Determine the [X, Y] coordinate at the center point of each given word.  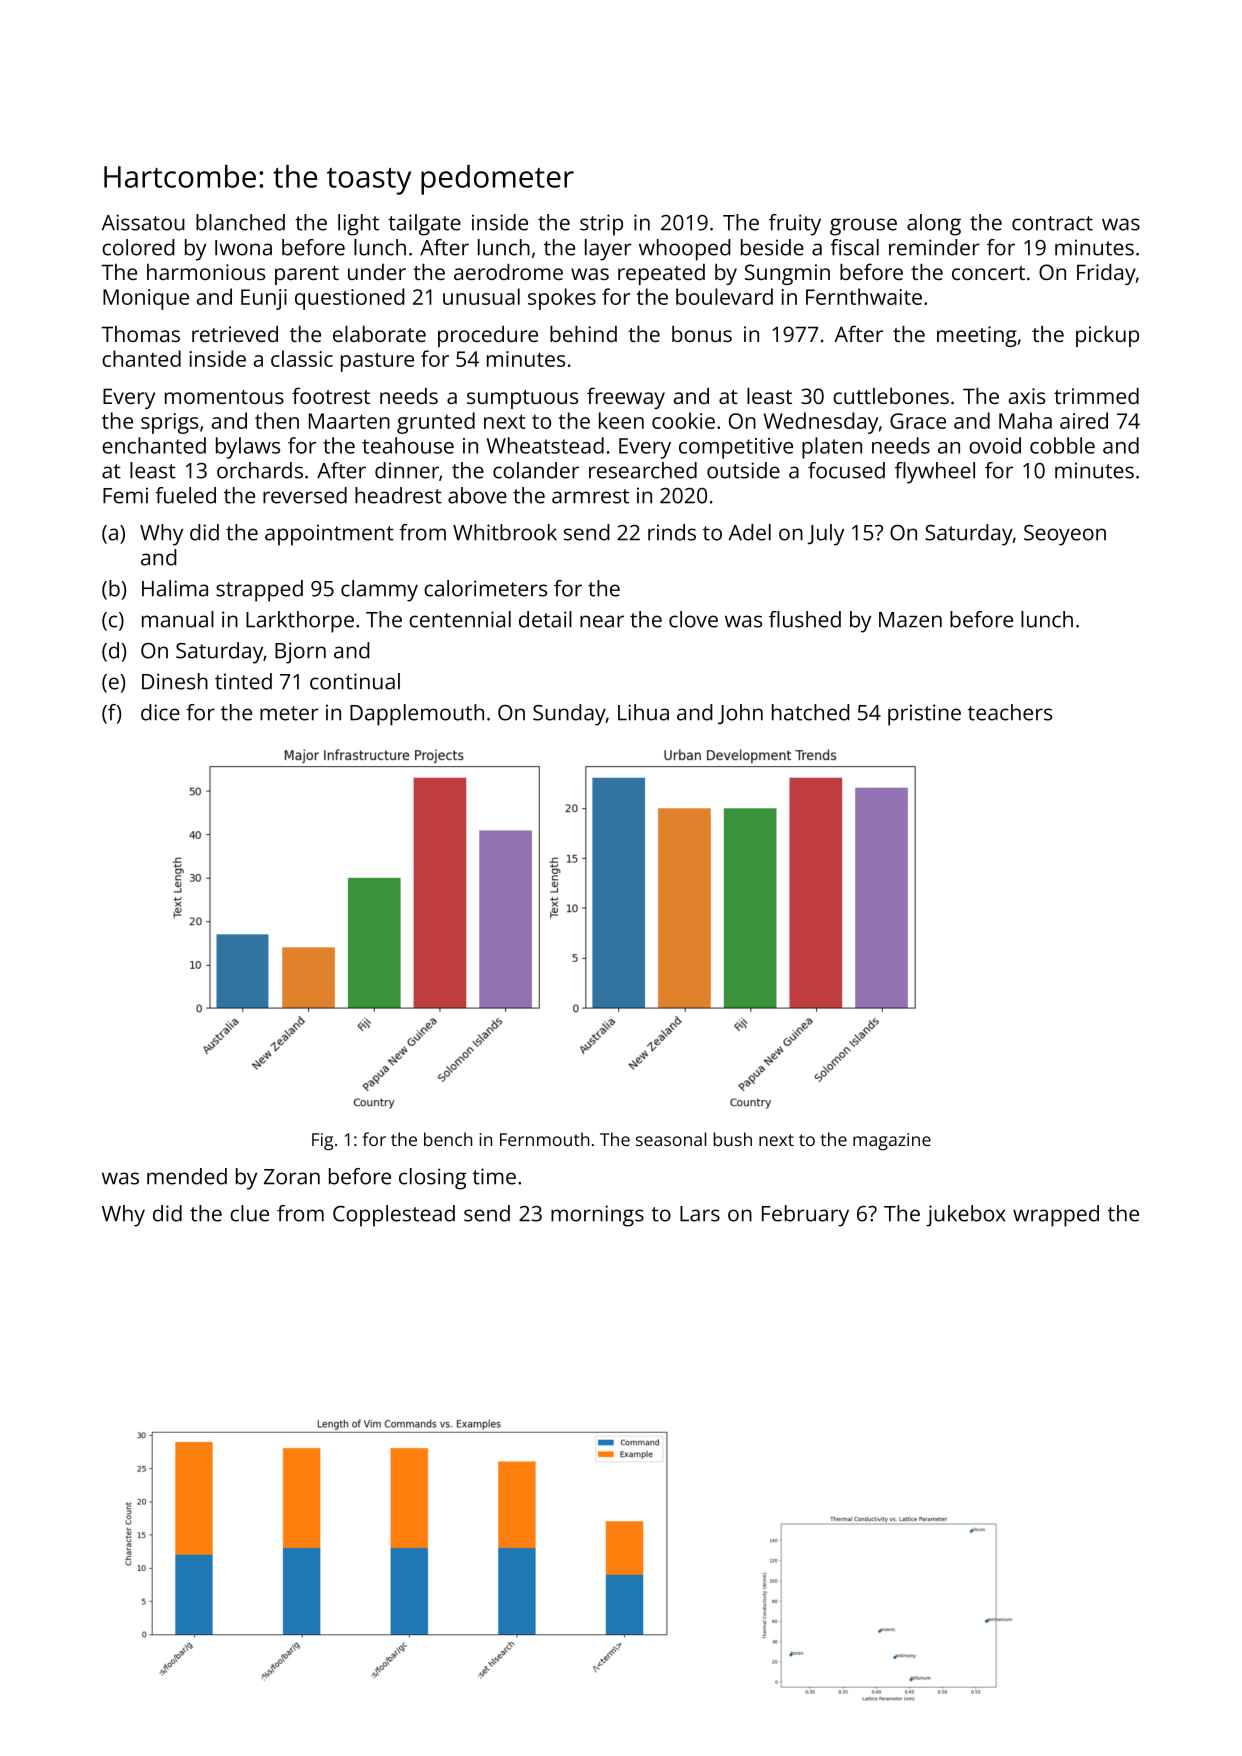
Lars [700, 1214]
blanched [240, 222]
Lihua [643, 712]
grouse [863, 227]
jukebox [966, 1216]
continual [355, 681]
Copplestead [394, 1216]
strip [601, 225]
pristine [924, 715]
